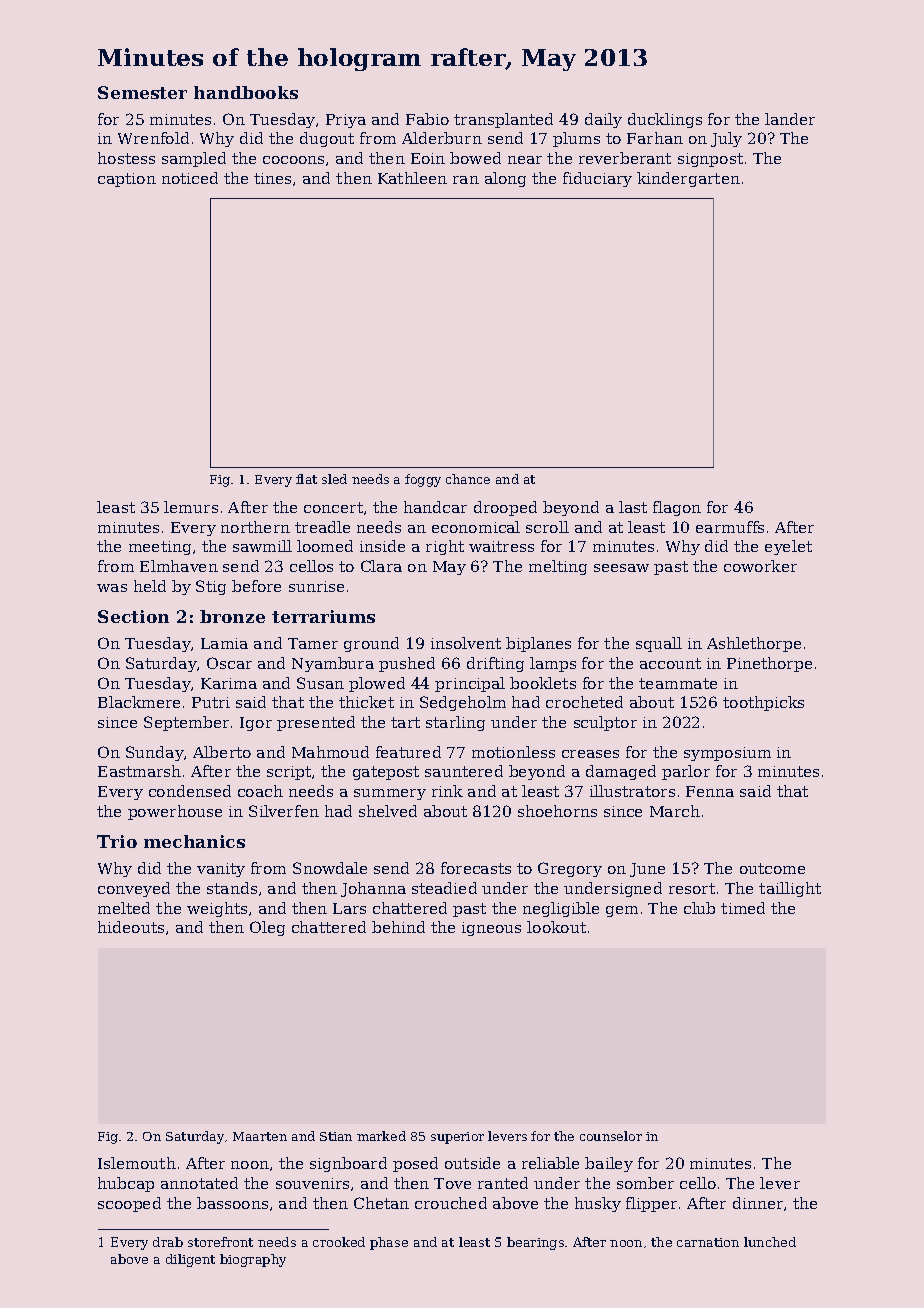 Image resolution: width=924 pixels, height=1308 pixels. I want to click on lander, so click(790, 119).
